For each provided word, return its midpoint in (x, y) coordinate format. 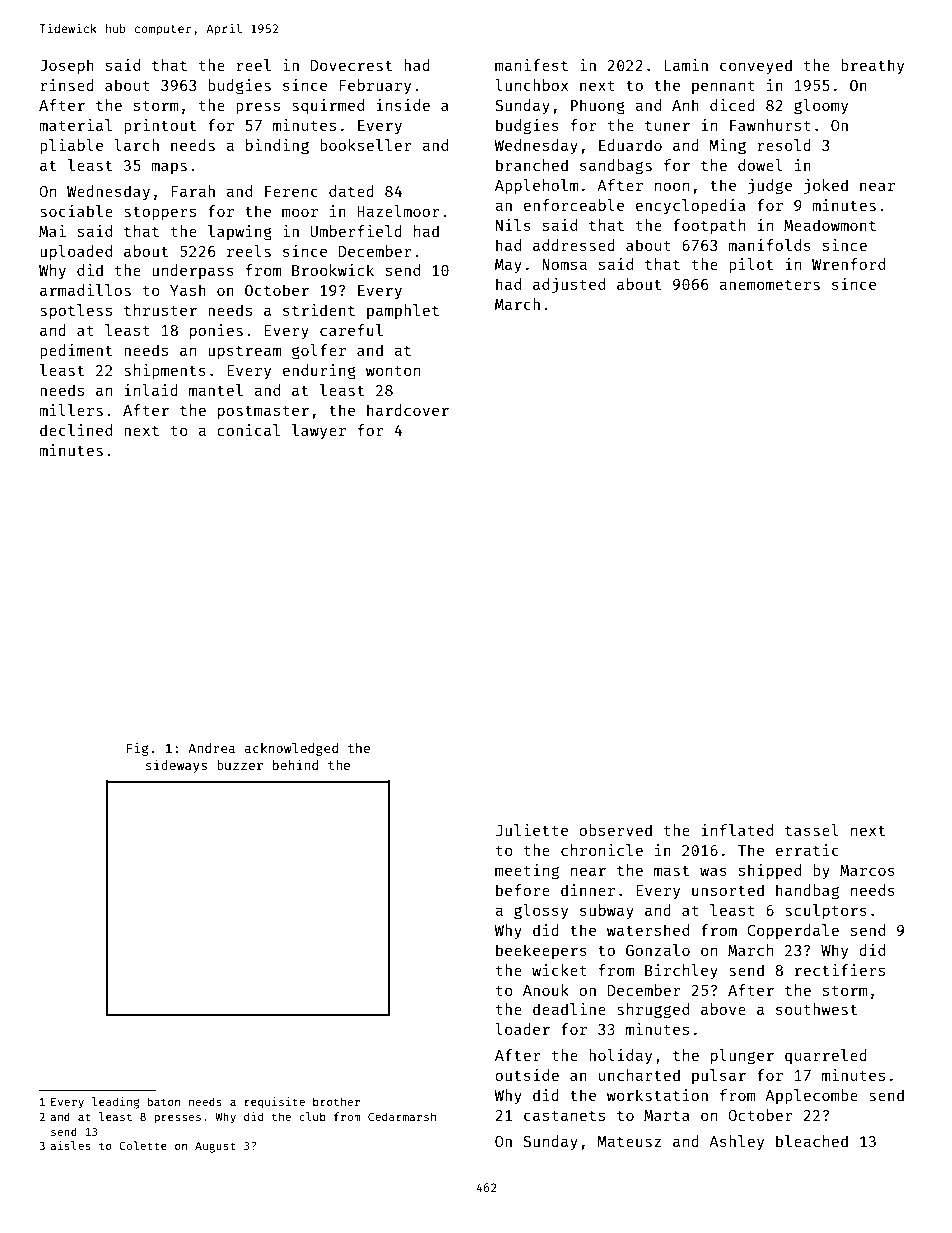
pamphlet (403, 311)
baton (163, 1101)
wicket (559, 970)
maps (169, 168)
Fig (137, 749)
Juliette (532, 830)
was (713, 871)
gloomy (821, 107)
